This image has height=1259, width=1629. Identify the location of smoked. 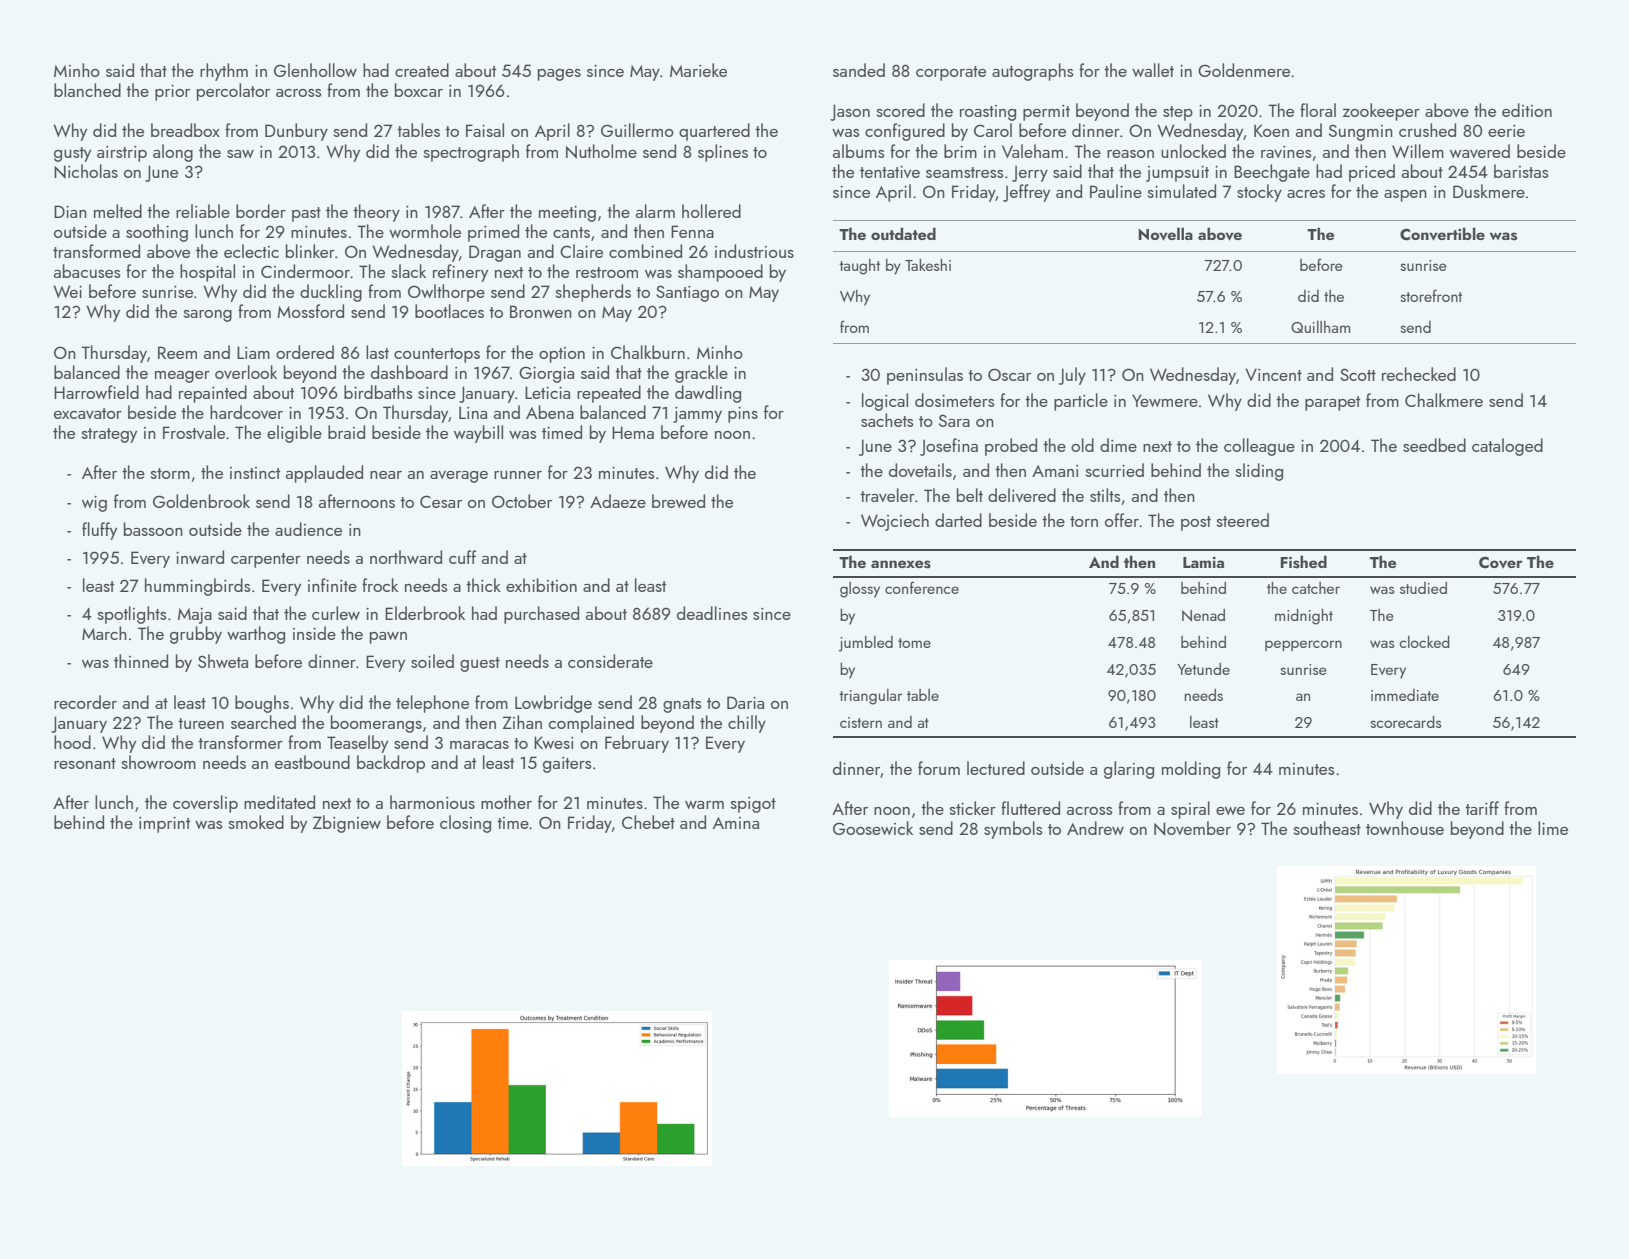
(256, 822).
